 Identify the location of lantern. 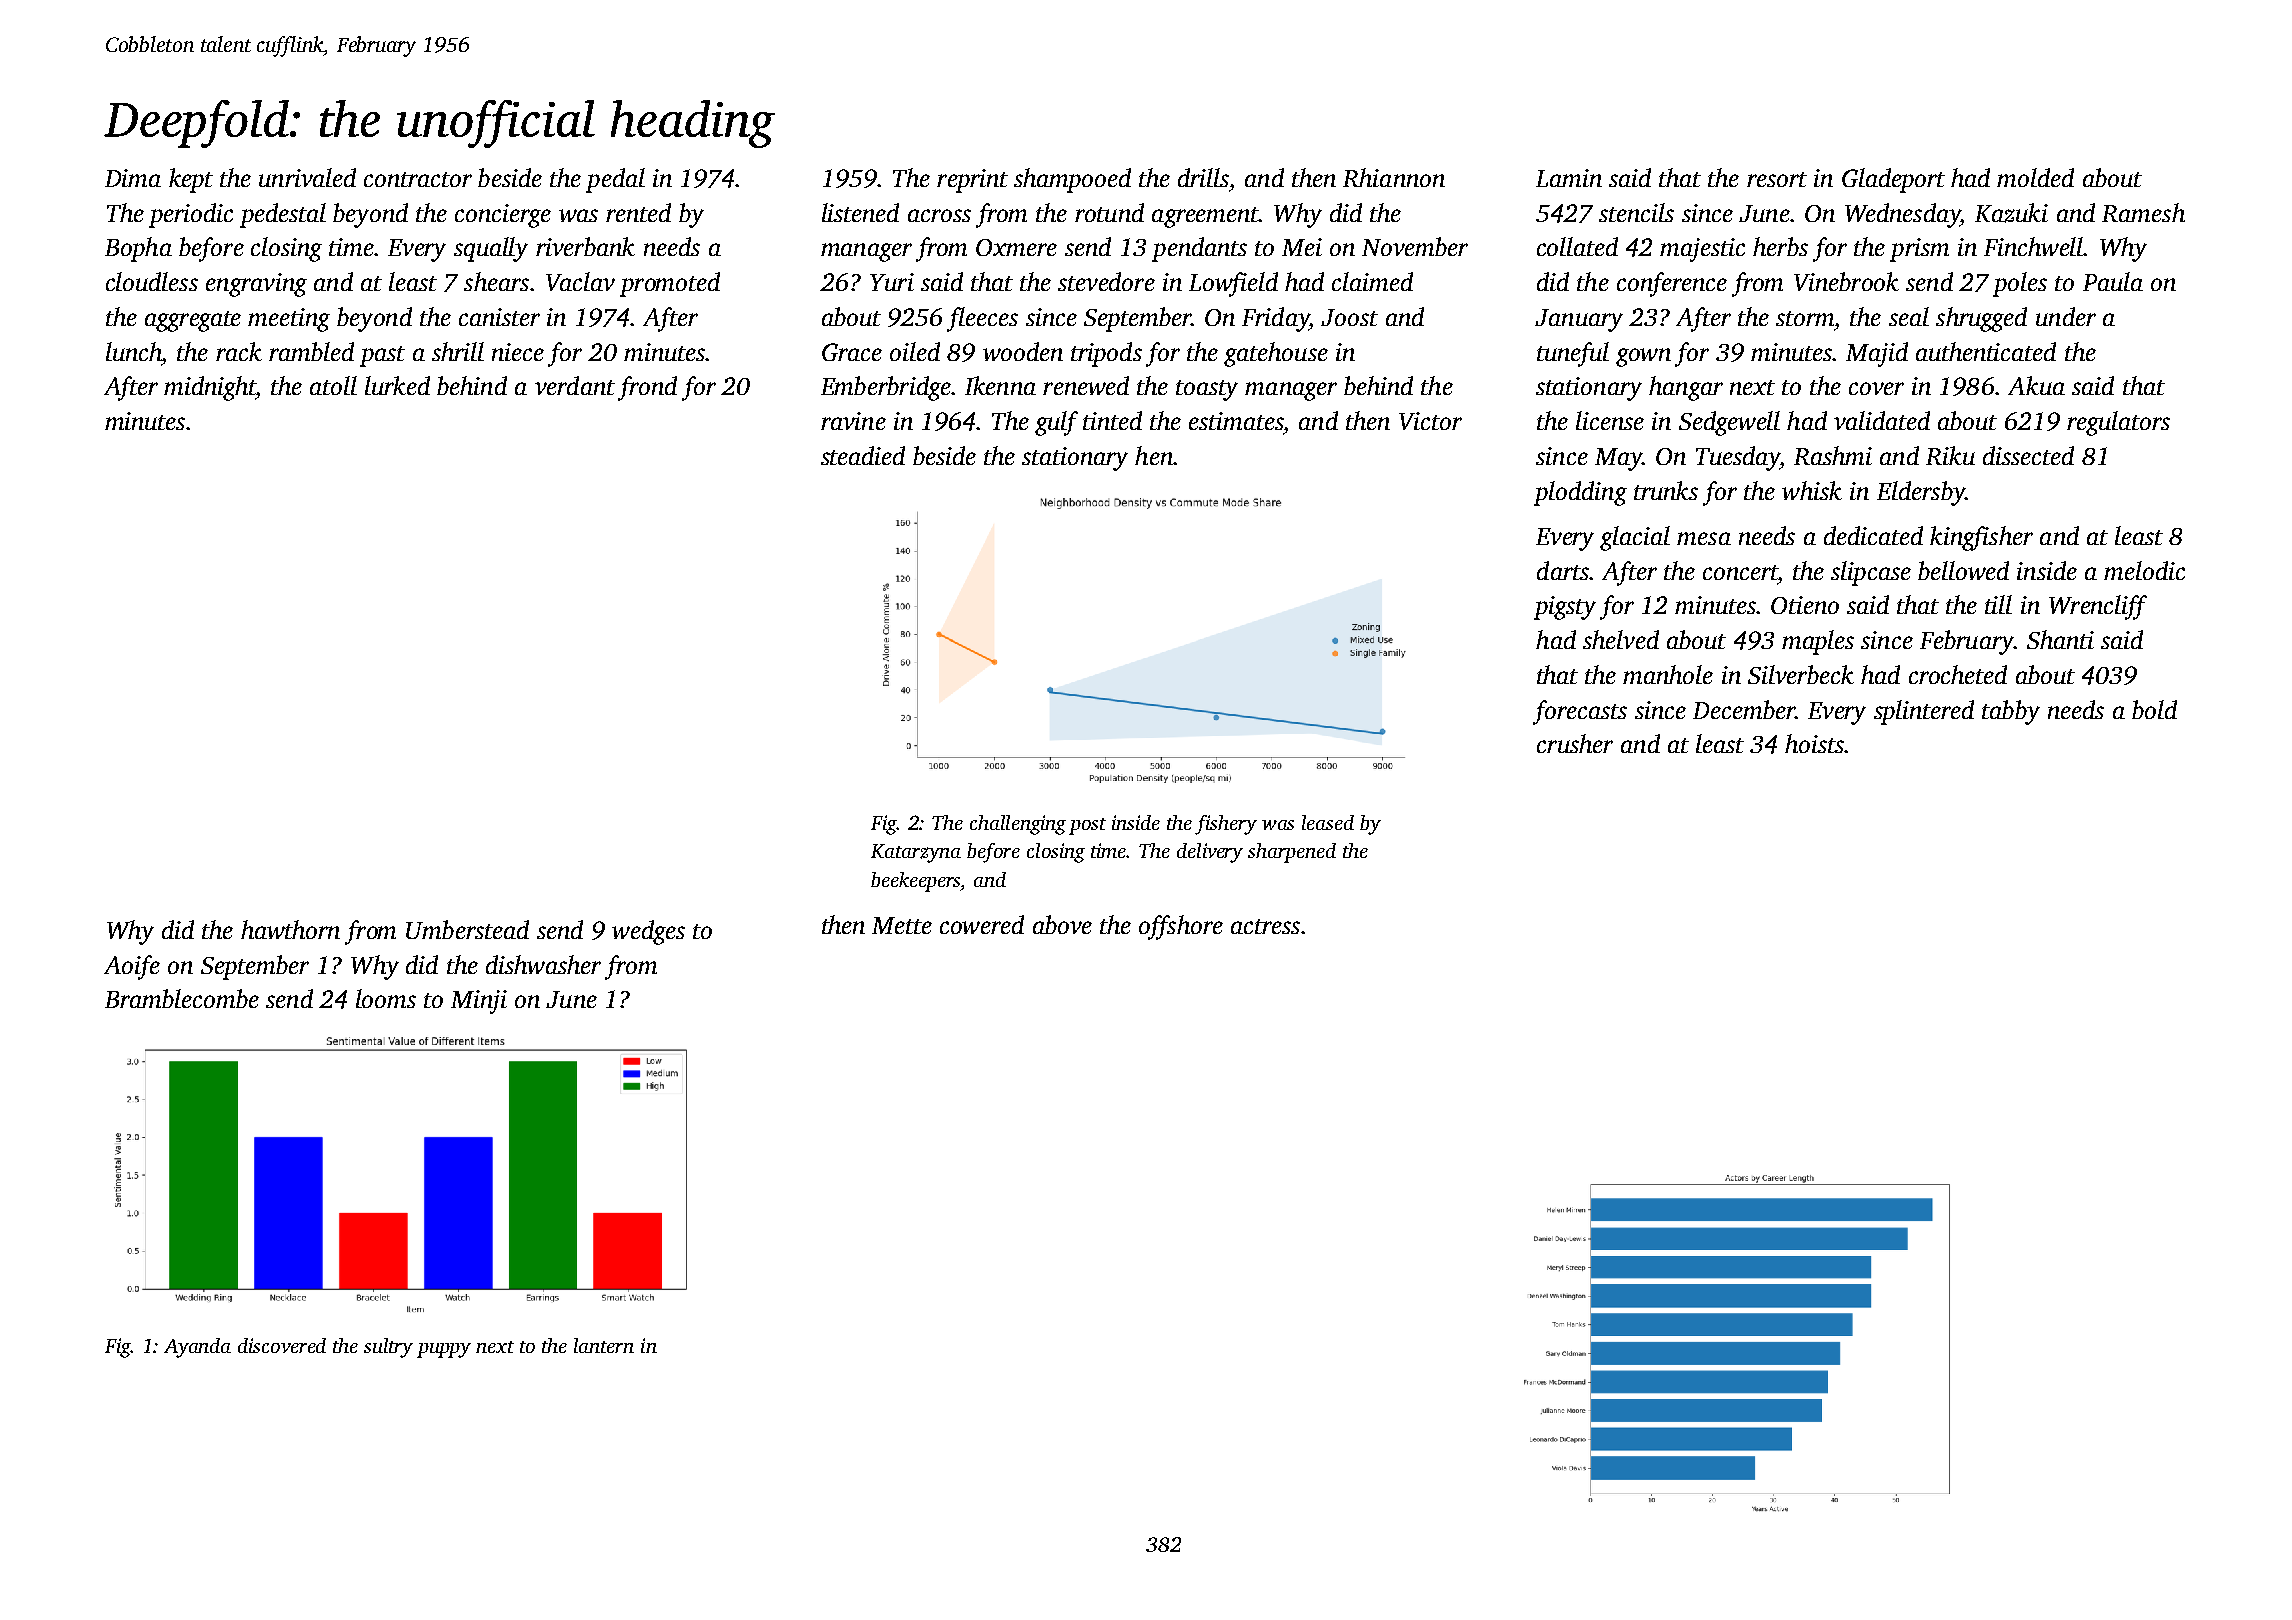
(604, 1345).
